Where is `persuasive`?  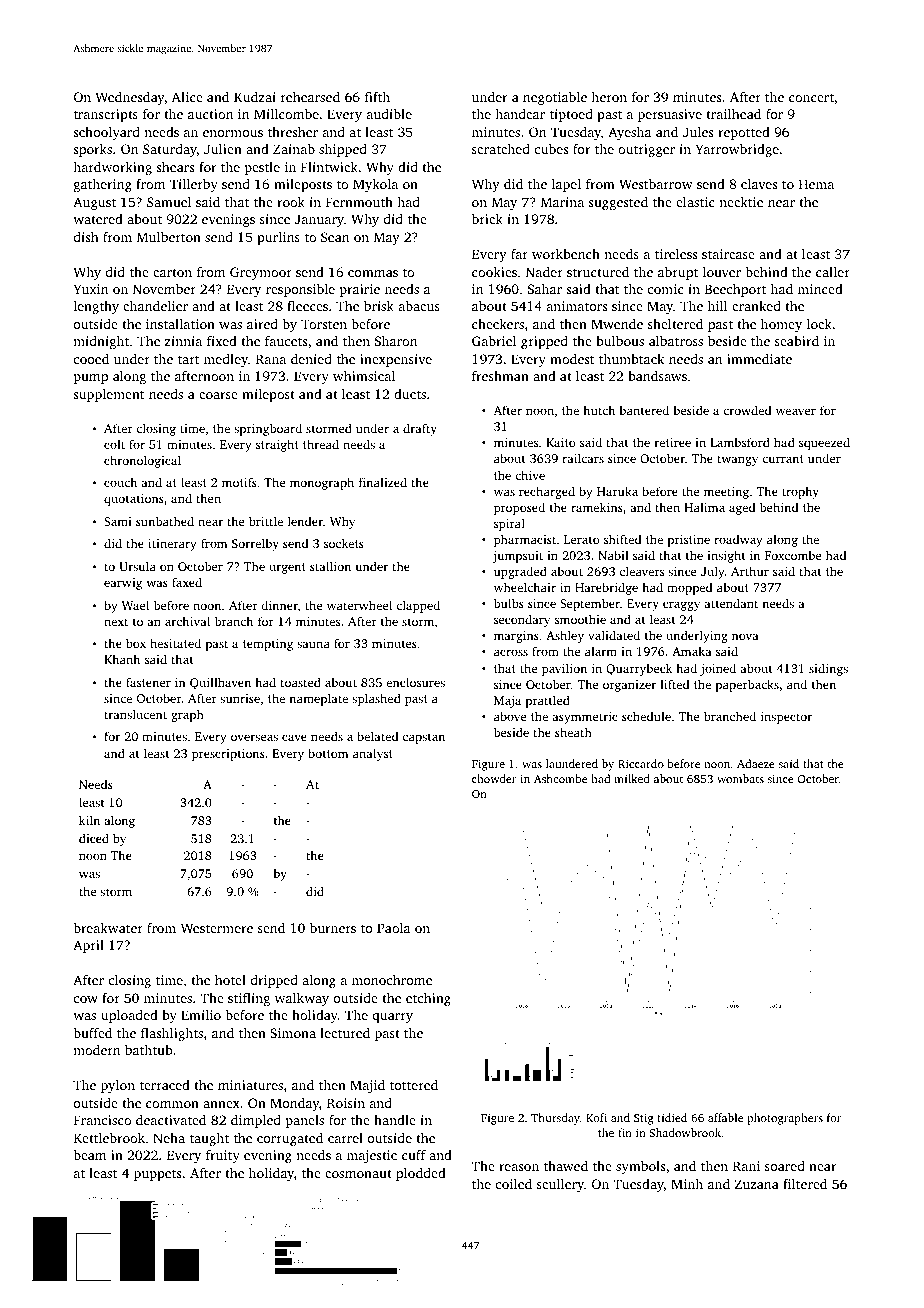 persuasive is located at coordinates (670, 115).
